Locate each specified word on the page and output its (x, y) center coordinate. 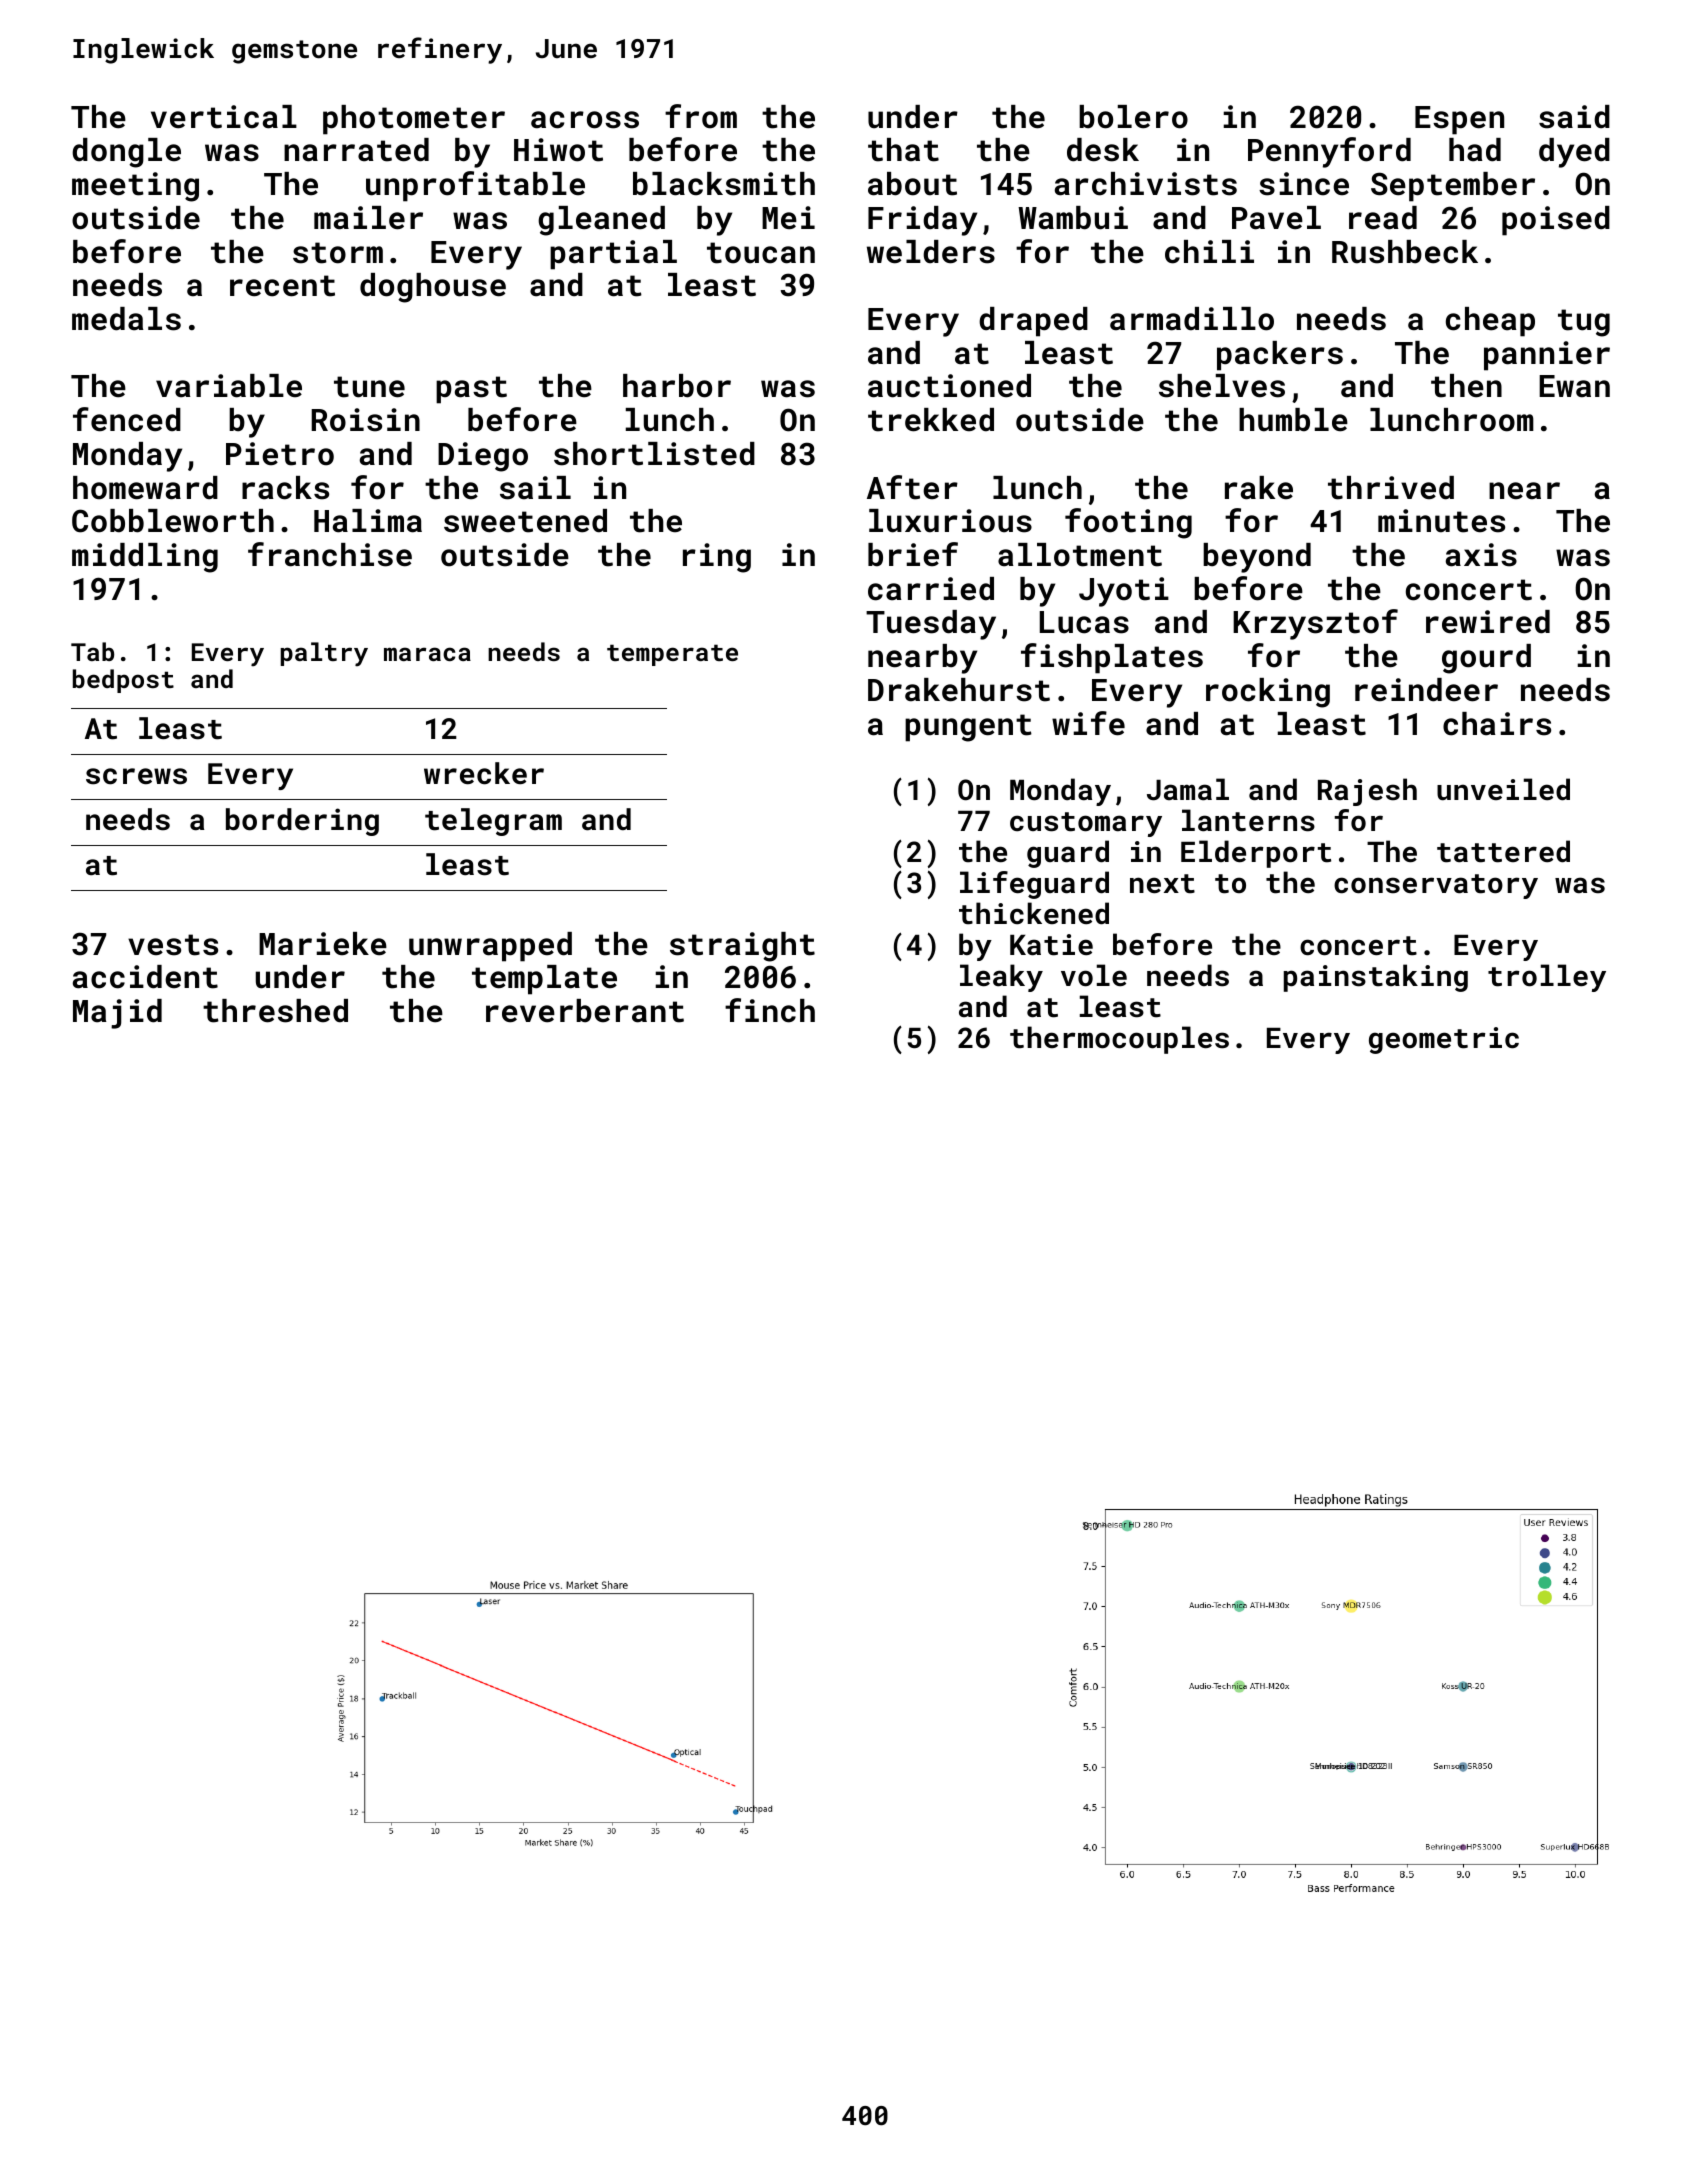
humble (1293, 420)
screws (136, 776)
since (1304, 184)
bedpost (123, 681)
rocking (1268, 693)
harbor (677, 386)
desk (1103, 150)
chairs (1497, 724)
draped (1033, 322)
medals (126, 319)
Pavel (1276, 218)
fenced (127, 419)
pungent (968, 728)
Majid (117, 1014)
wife (1088, 723)
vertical (224, 117)
